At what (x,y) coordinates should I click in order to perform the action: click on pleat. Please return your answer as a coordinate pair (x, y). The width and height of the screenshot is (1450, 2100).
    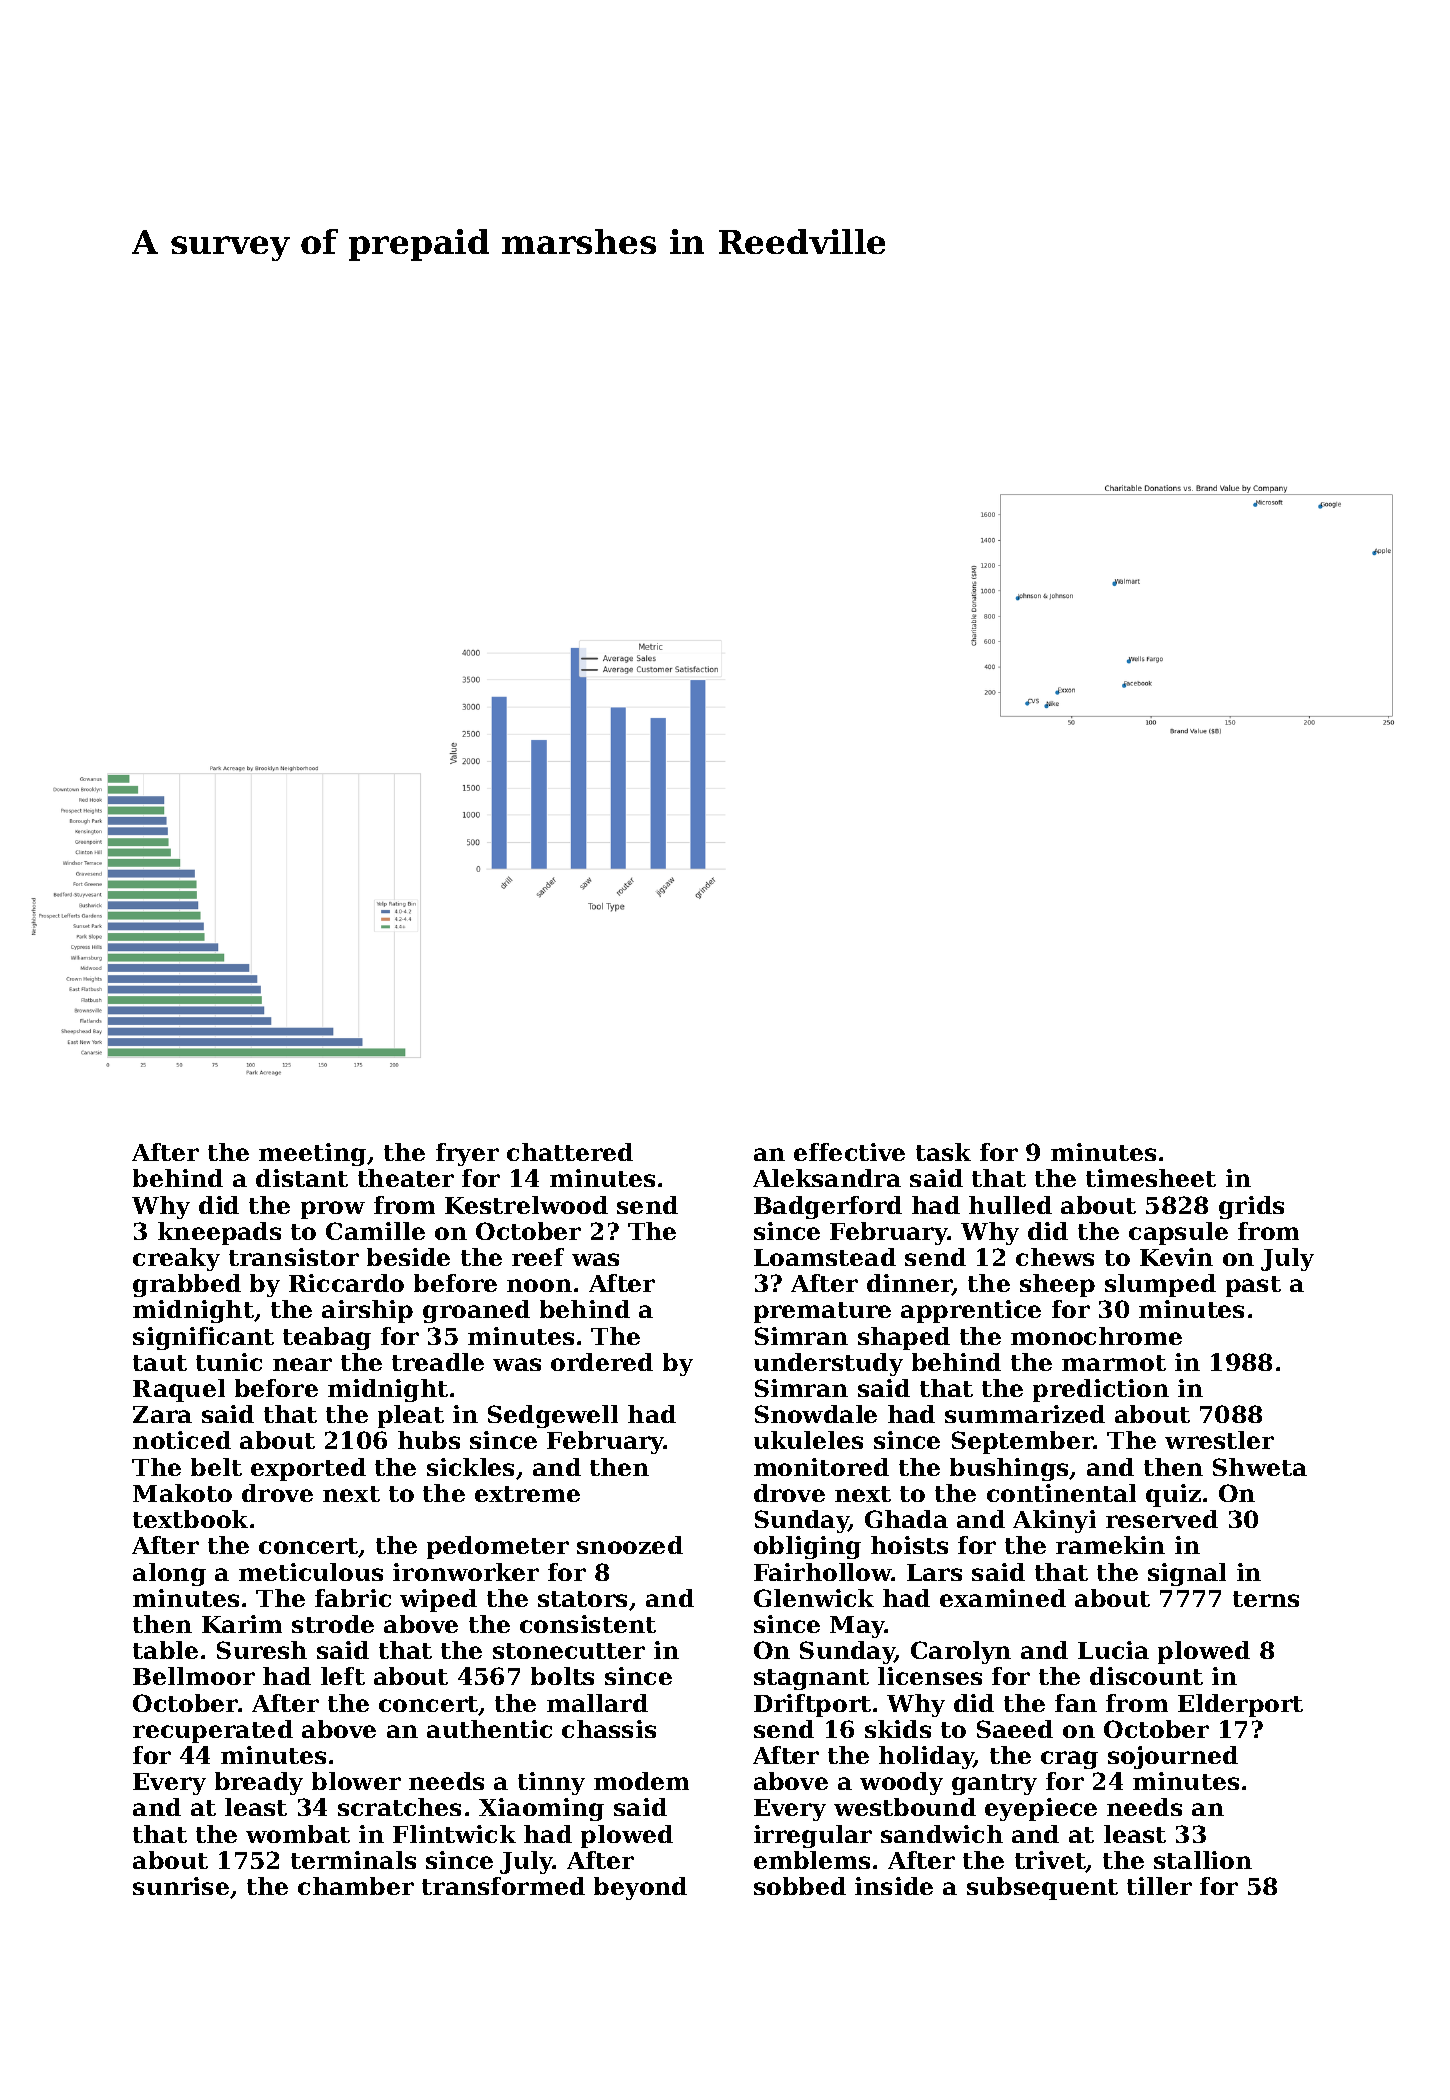
    Looking at the image, I should click on (411, 1416).
